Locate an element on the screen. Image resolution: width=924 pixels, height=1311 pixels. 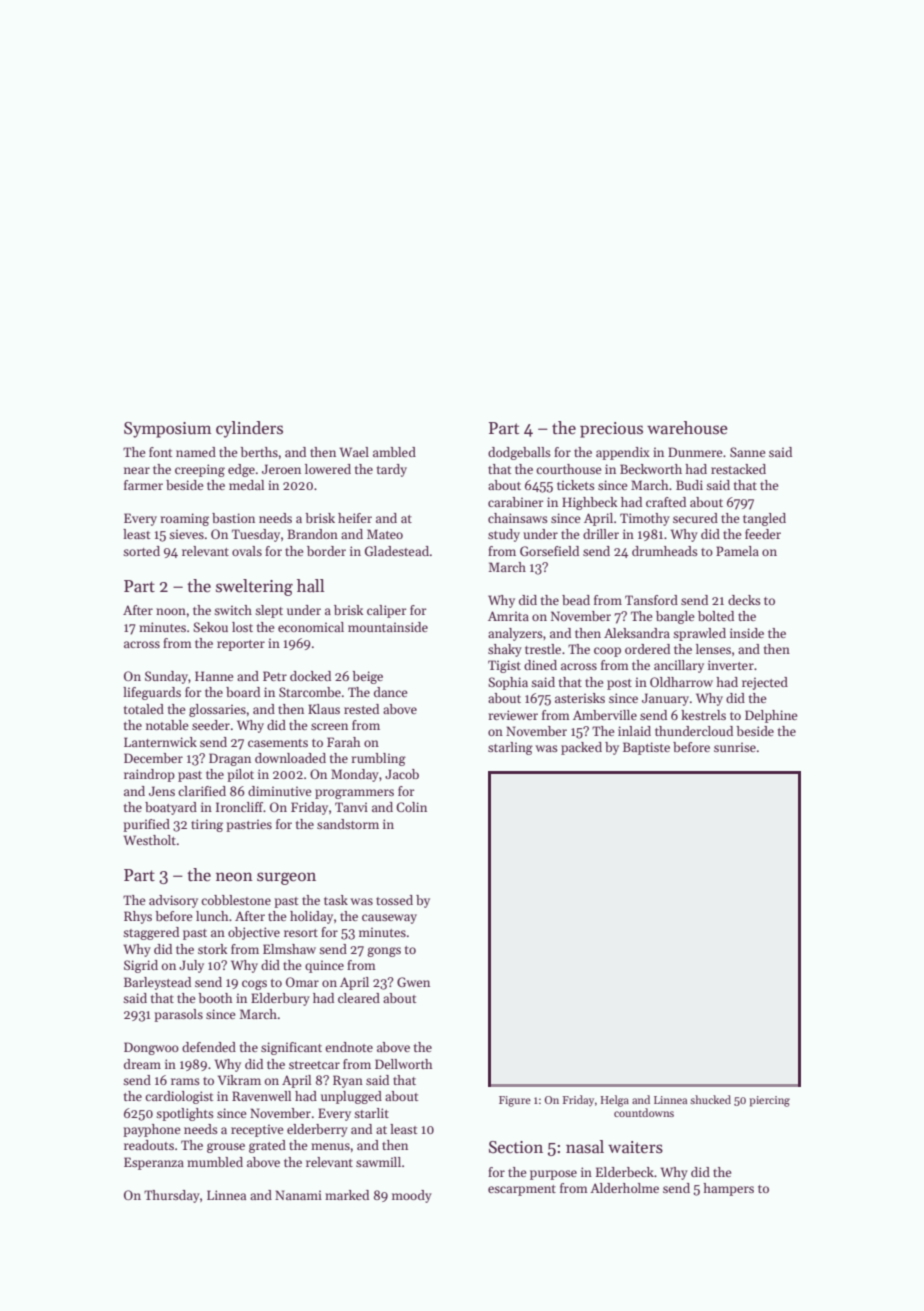
sunrise is located at coordinates (735, 747).
